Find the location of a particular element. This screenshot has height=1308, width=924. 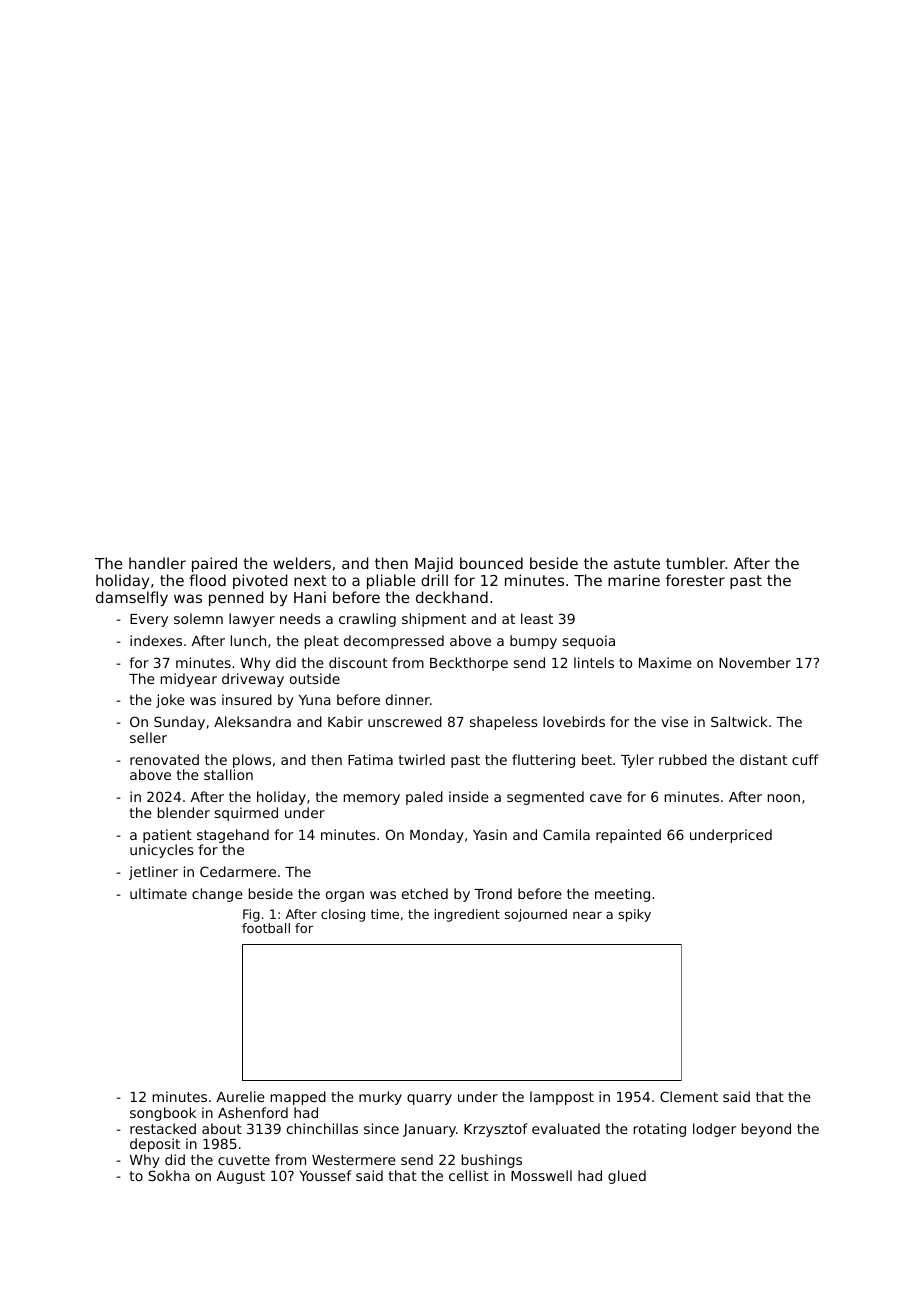

tumbler is located at coordinates (696, 563).
